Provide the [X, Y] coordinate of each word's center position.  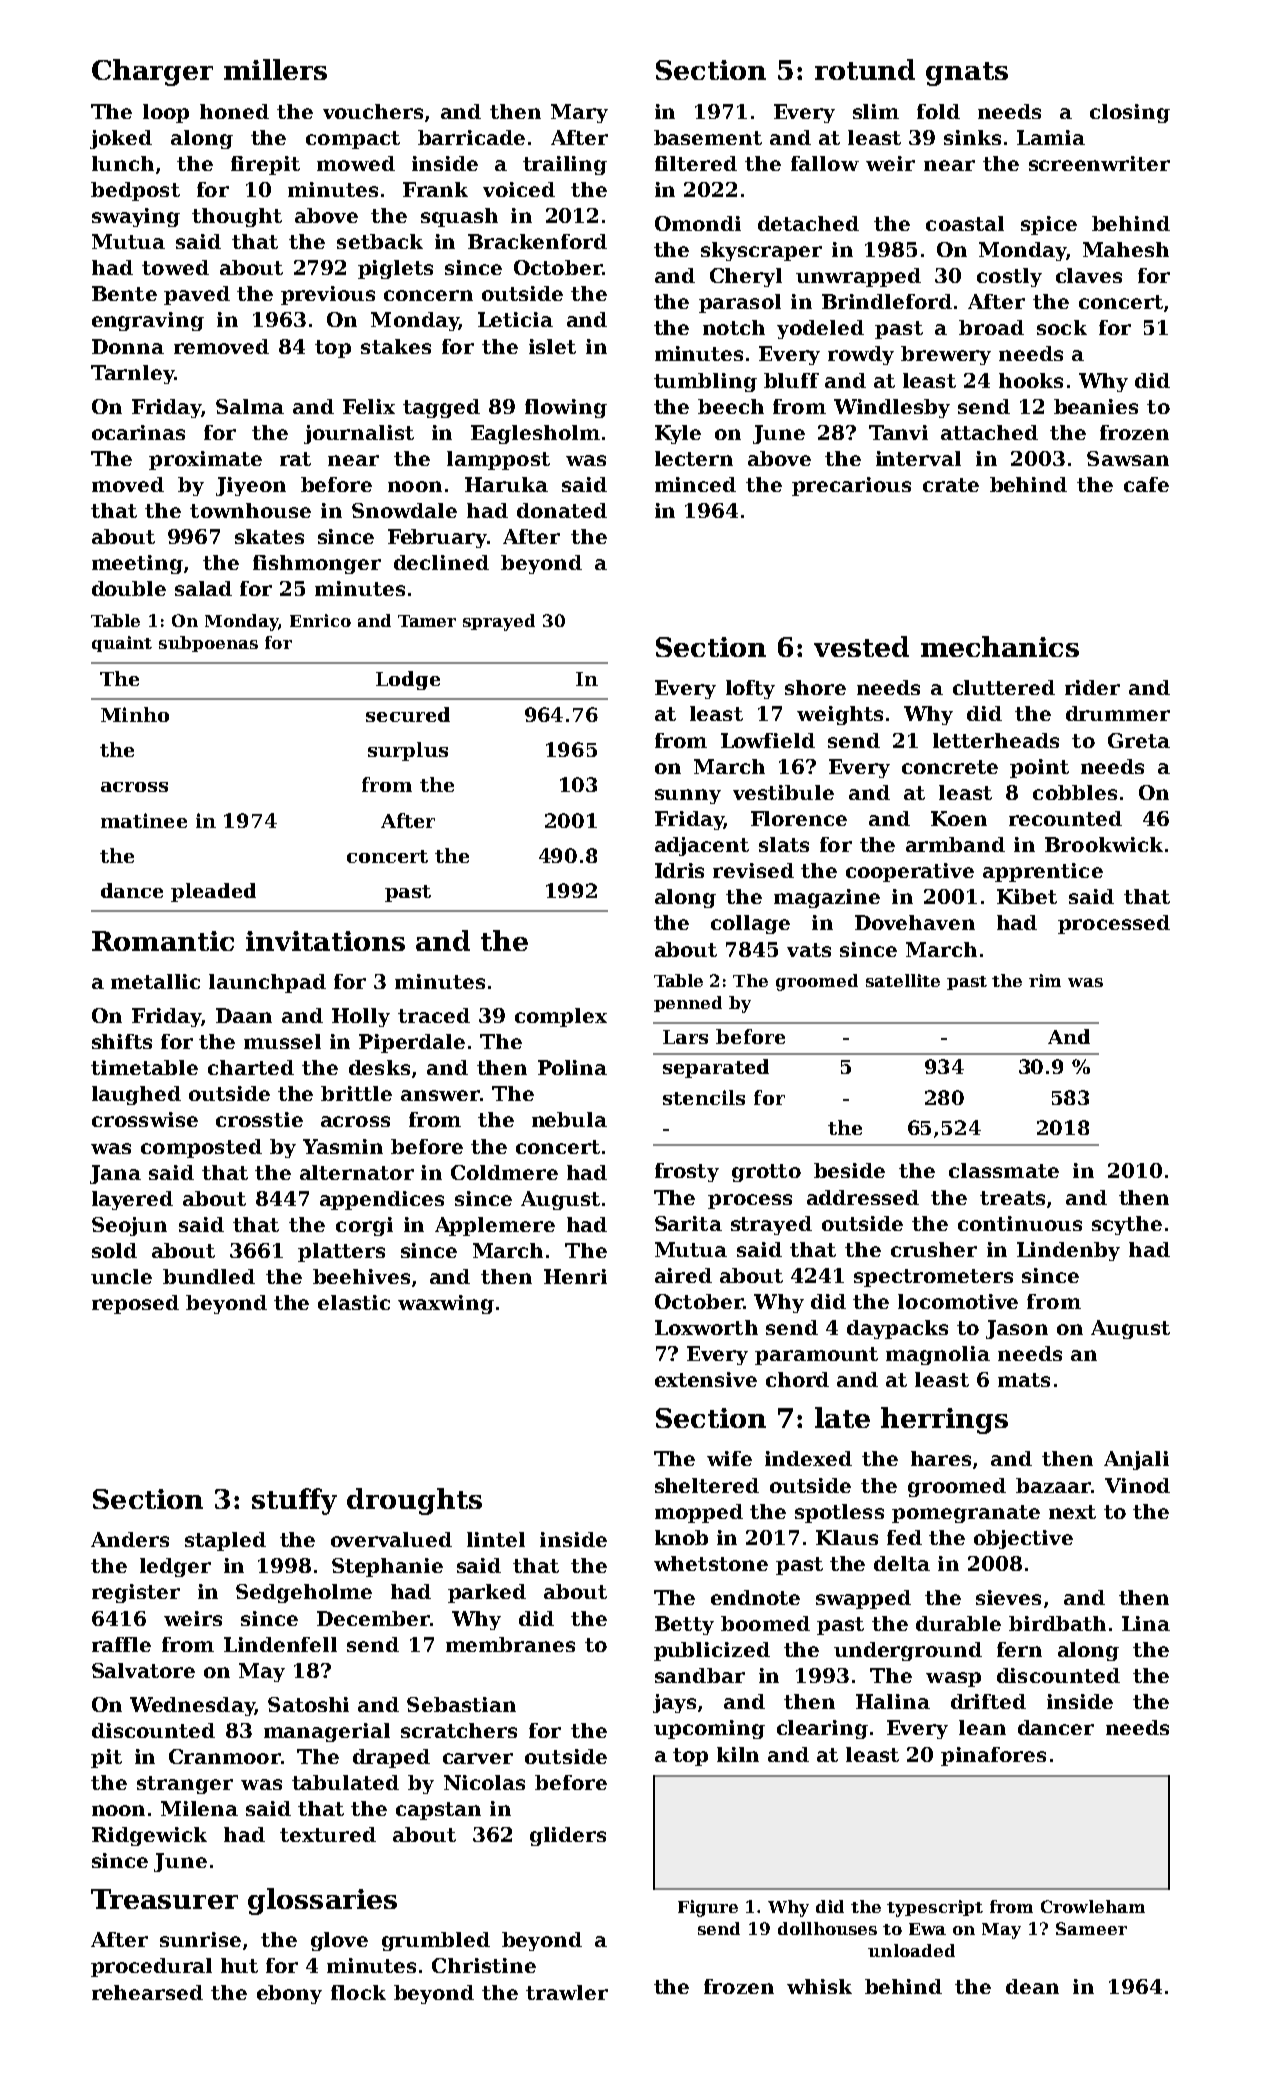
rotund [865, 69]
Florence [799, 818]
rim [1045, 980]
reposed [135, 1304]
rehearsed [147, 1992]
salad [203, 588]
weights [840, 715]
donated [562, 510]
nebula [569, 1119]
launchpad [267, 983]
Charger [152, 72]
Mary [579, 113]
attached [989, 432]
